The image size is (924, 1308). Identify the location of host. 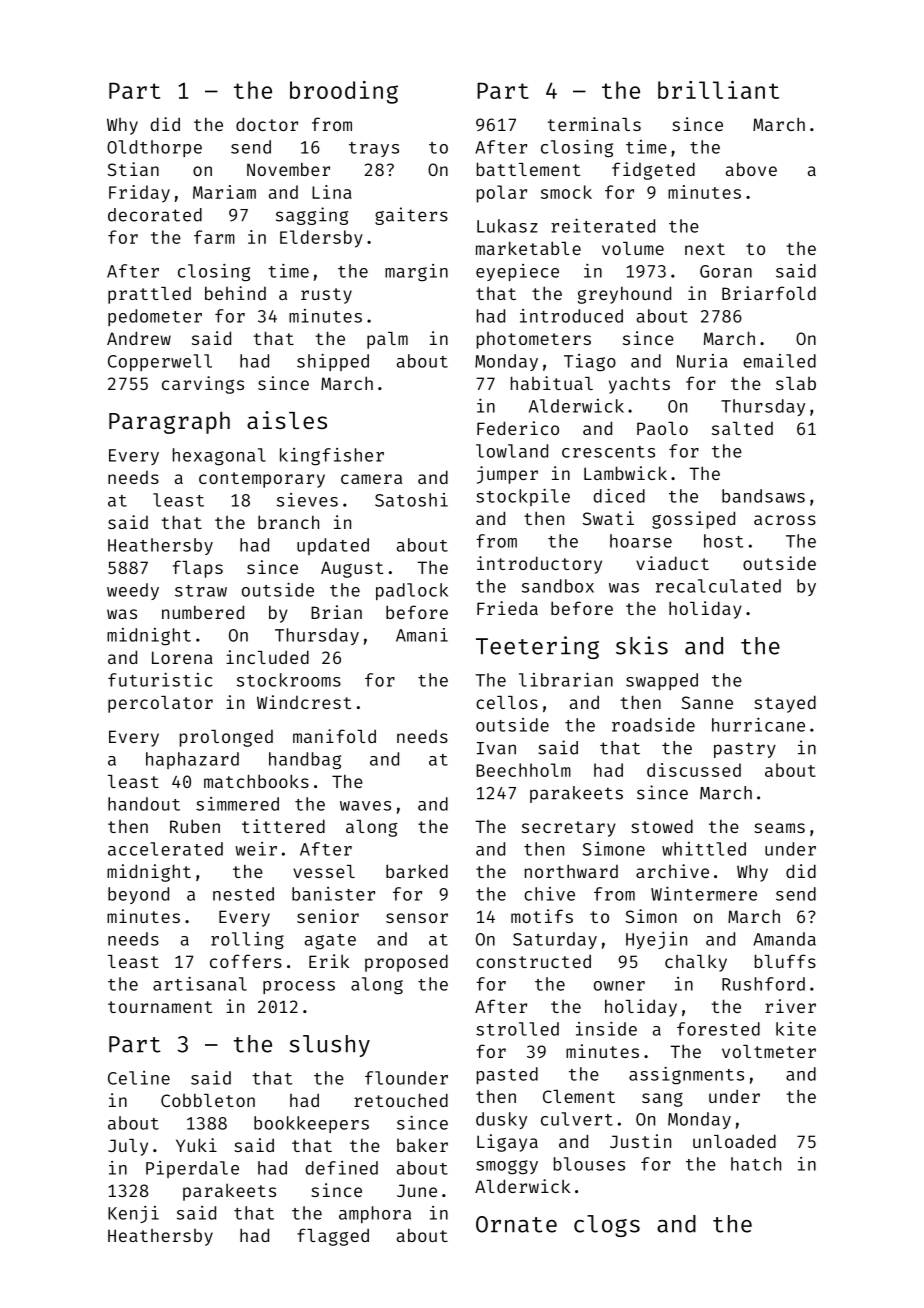
(723, 541).
